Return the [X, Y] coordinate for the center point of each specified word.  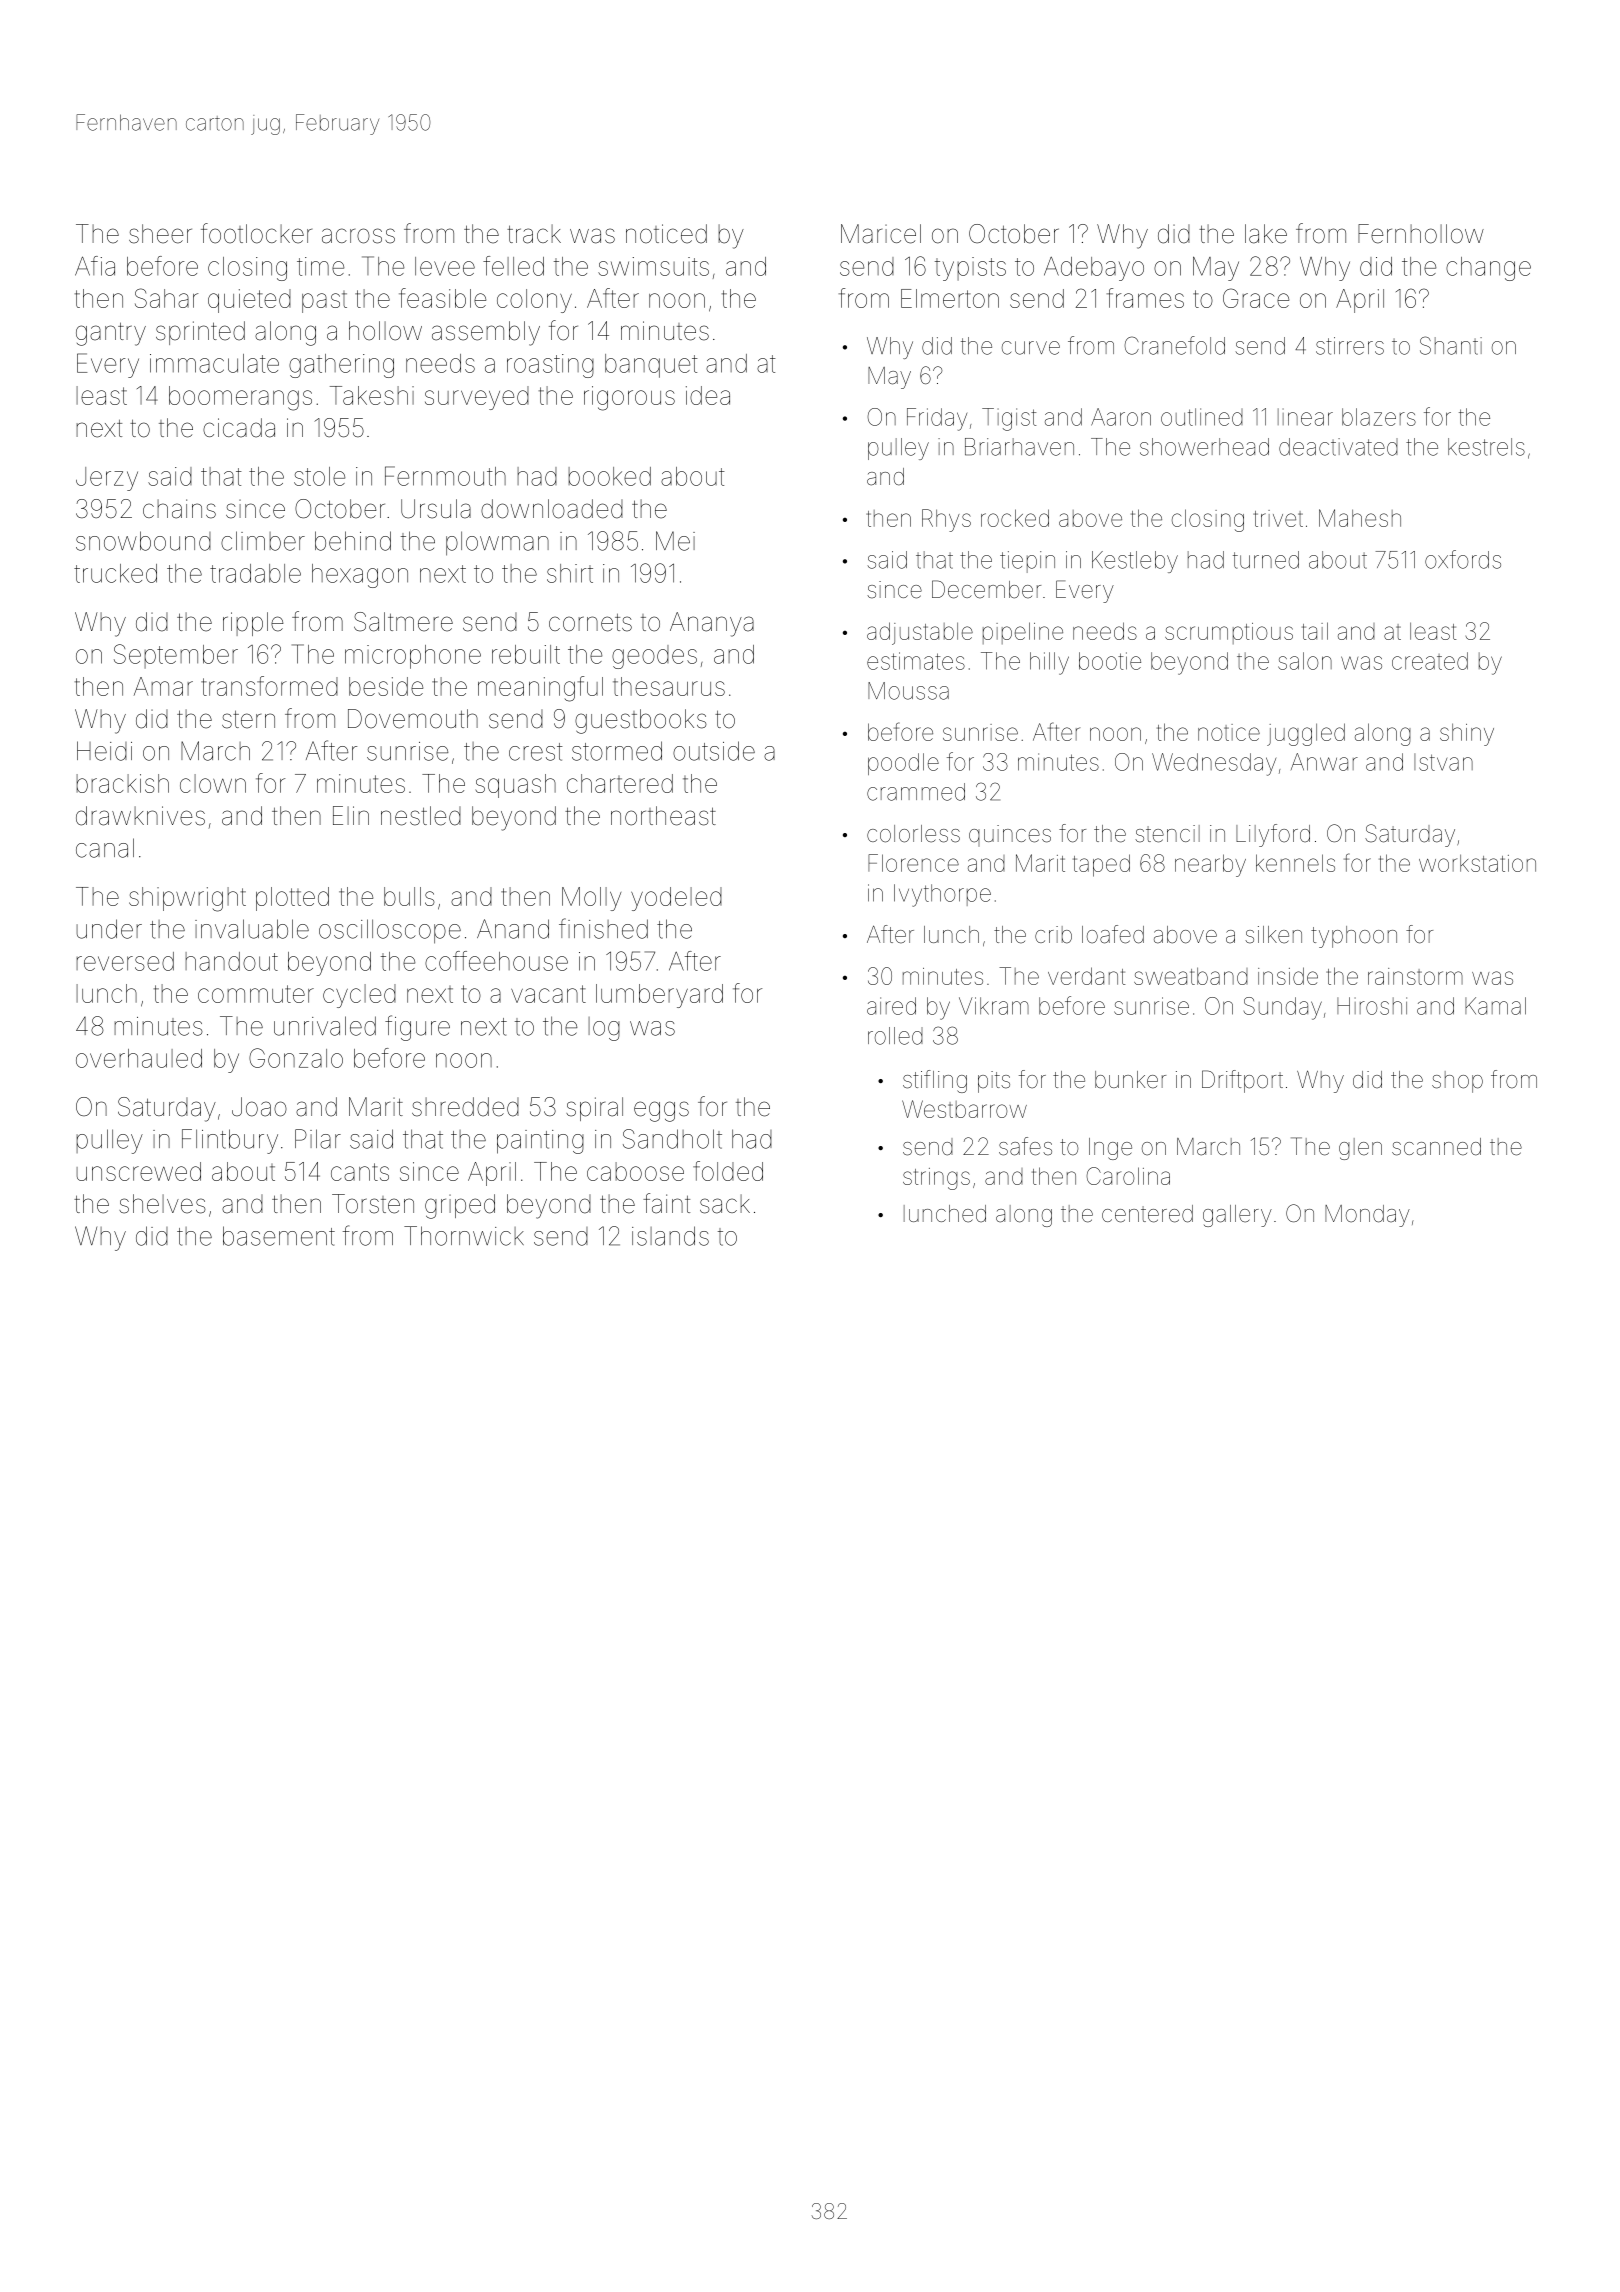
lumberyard [659, 996]
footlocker [256, 233]
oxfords [1463, 559]
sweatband [1191, 976]
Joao [259, 1107]
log [604, 1029]
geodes [654, 657]
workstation [1477, 863]
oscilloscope [390, 931]
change [1488, 269]
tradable [255, 573]
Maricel [881, 234]
